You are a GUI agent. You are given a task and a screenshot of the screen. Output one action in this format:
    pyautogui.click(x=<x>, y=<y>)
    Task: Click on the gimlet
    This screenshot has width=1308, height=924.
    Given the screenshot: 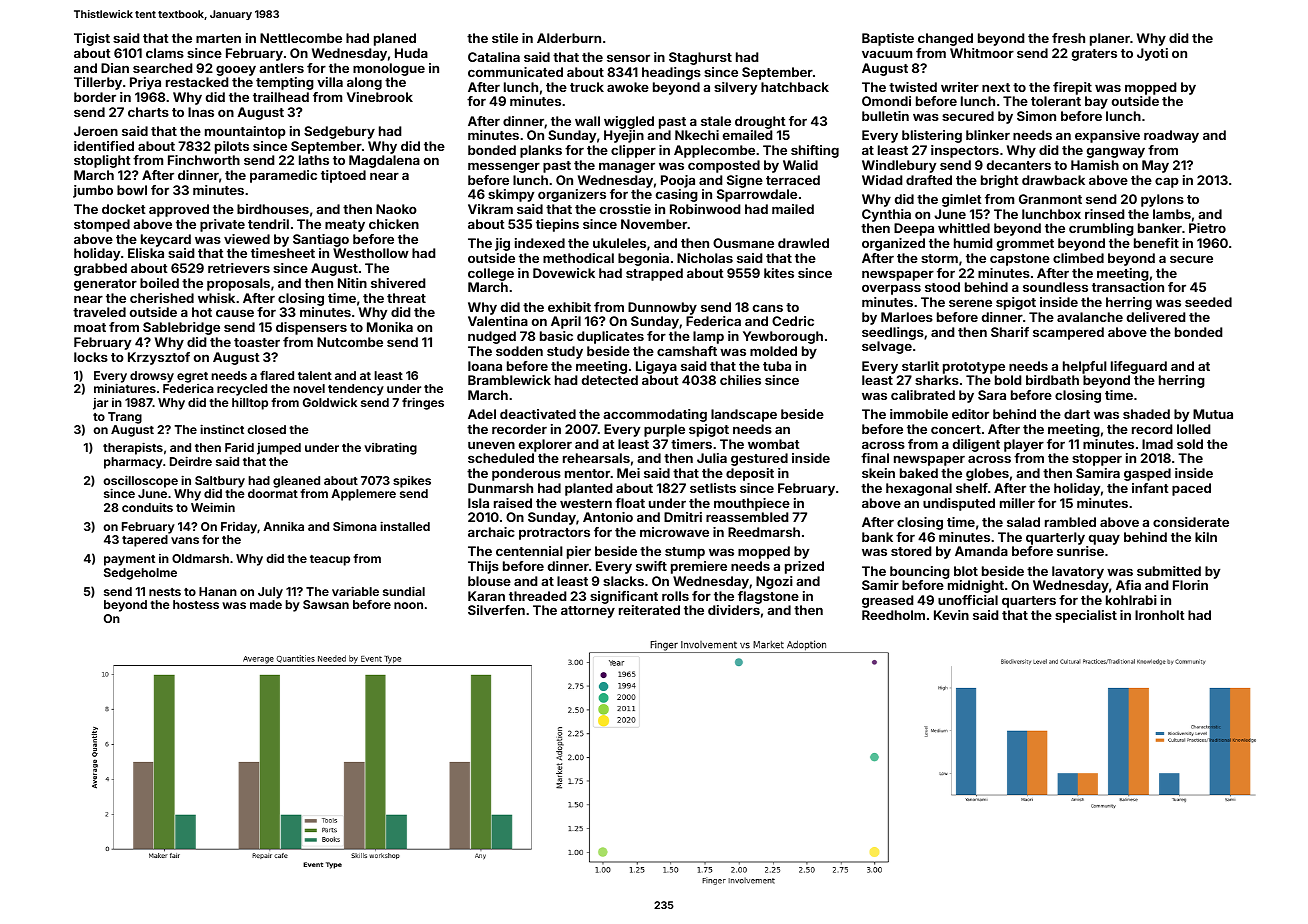 What is the action you would take?
    pyautogui.click(x=962, y=200)
